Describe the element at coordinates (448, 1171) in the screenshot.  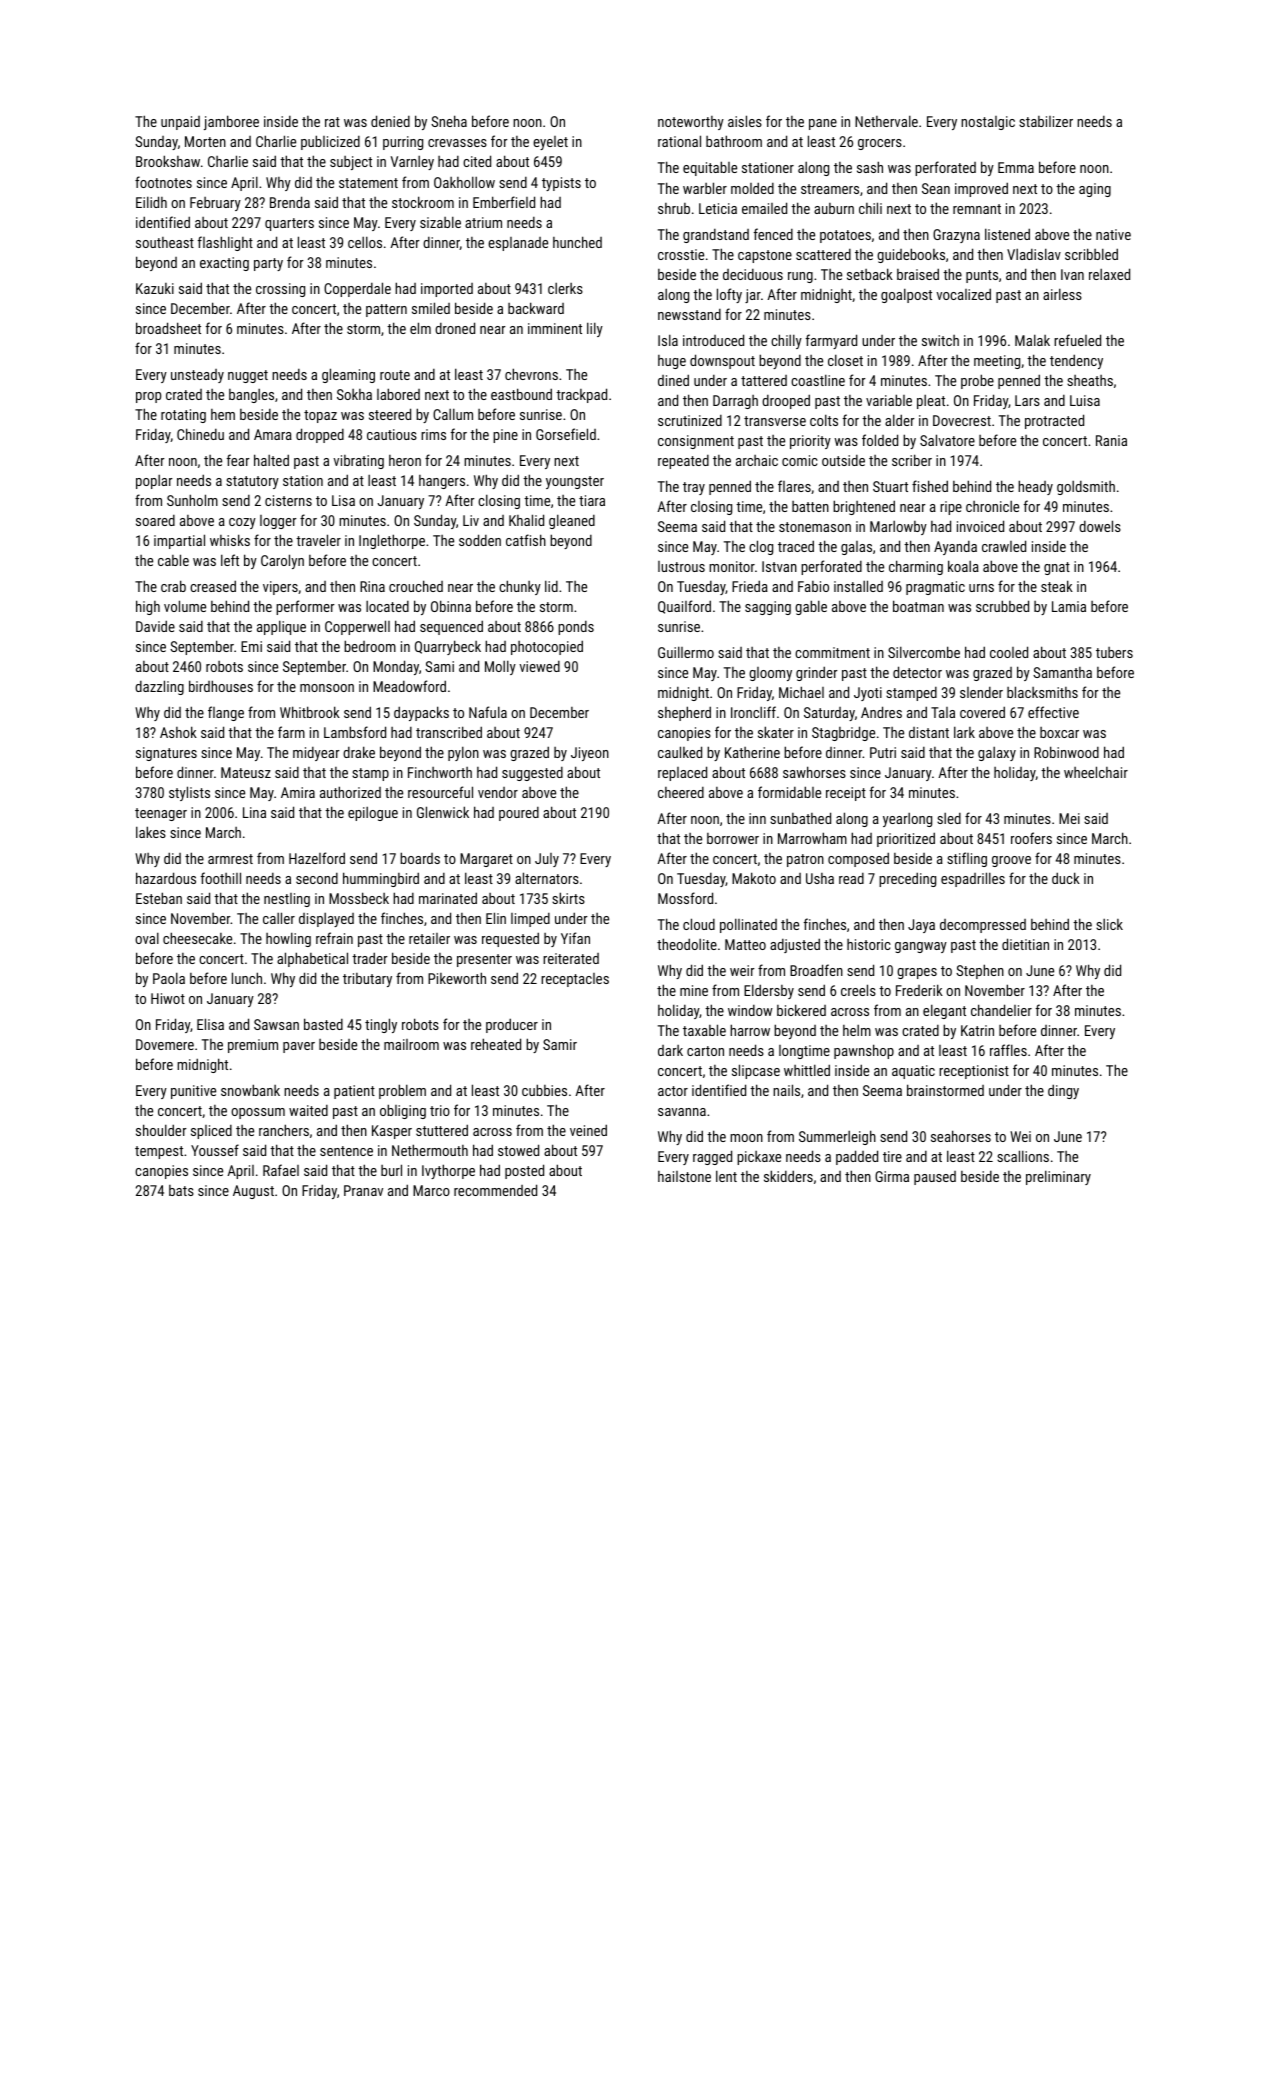
I see `Ivythorpe` at that location.
